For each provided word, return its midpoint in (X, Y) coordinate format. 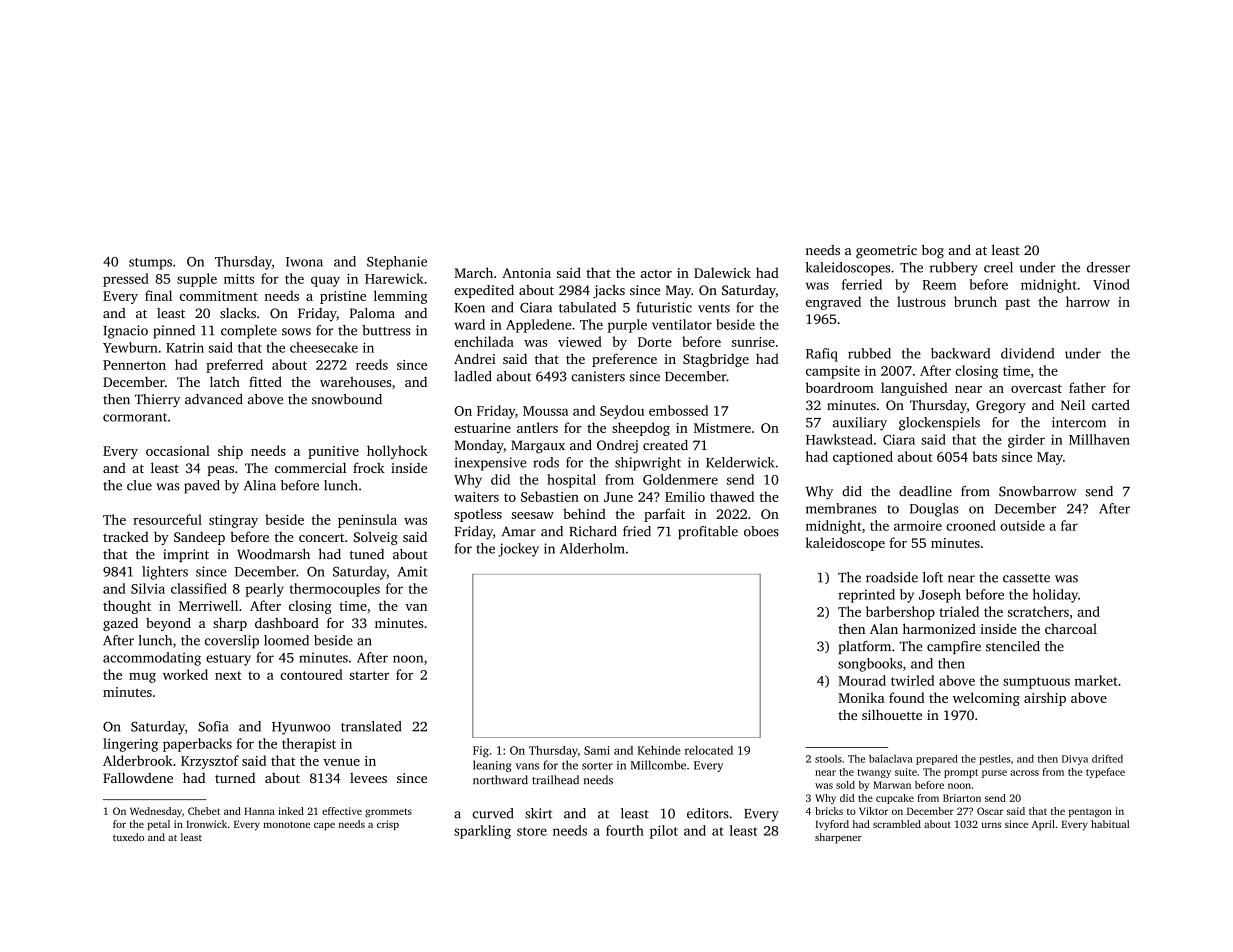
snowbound (347, 399)
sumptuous (1036, 683)
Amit (412, 571)
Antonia (526, 273)
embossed (678, 410)
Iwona (304, 262)
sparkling (482, 832)
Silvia (148, 588)
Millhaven (1099, 439)
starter (369, 675)
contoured (311, 674)
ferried (862, 284)
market (1096, 680)
